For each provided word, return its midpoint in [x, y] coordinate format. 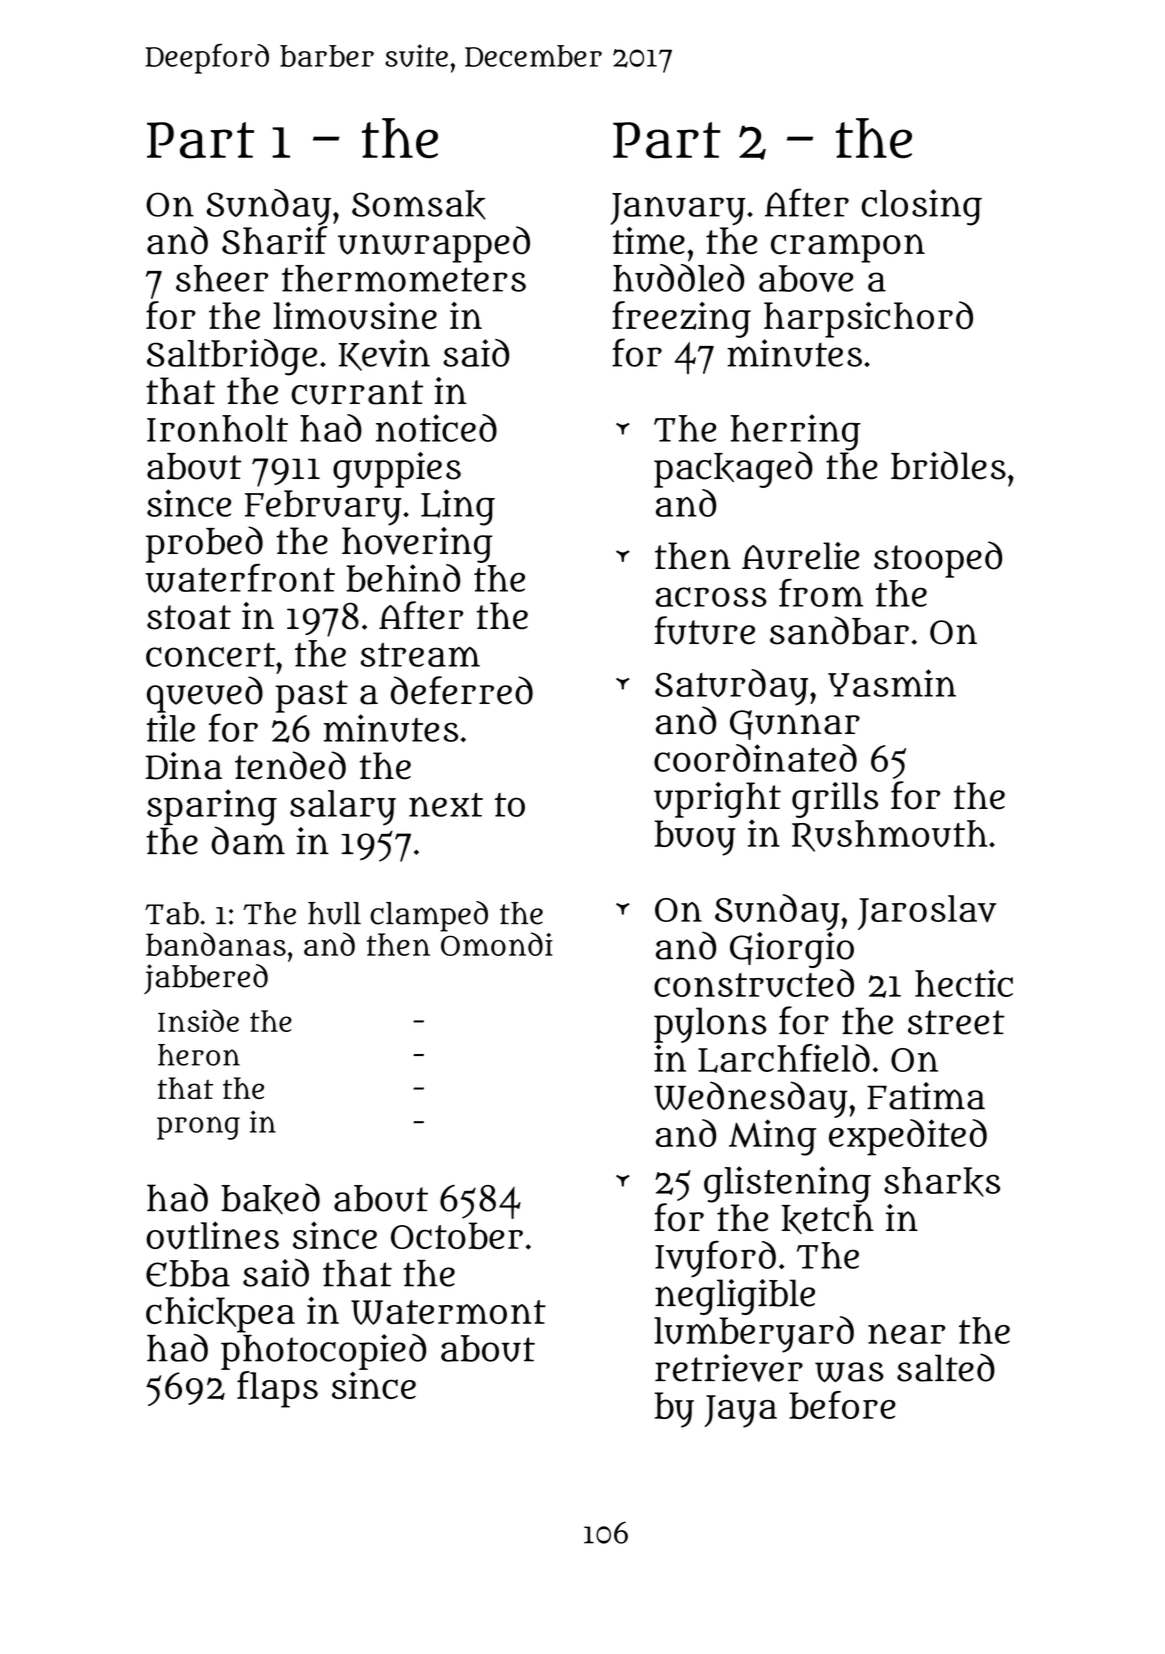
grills [835, 800]
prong [198, 1128]
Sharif [275, 240]
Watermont [448, 1312]
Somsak [419, 205]
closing [922, 207]
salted [946, 1367]
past [312, 696]
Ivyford [715, 1259]
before [842, 1405]
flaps [277, 1389]
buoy [695, 838]
